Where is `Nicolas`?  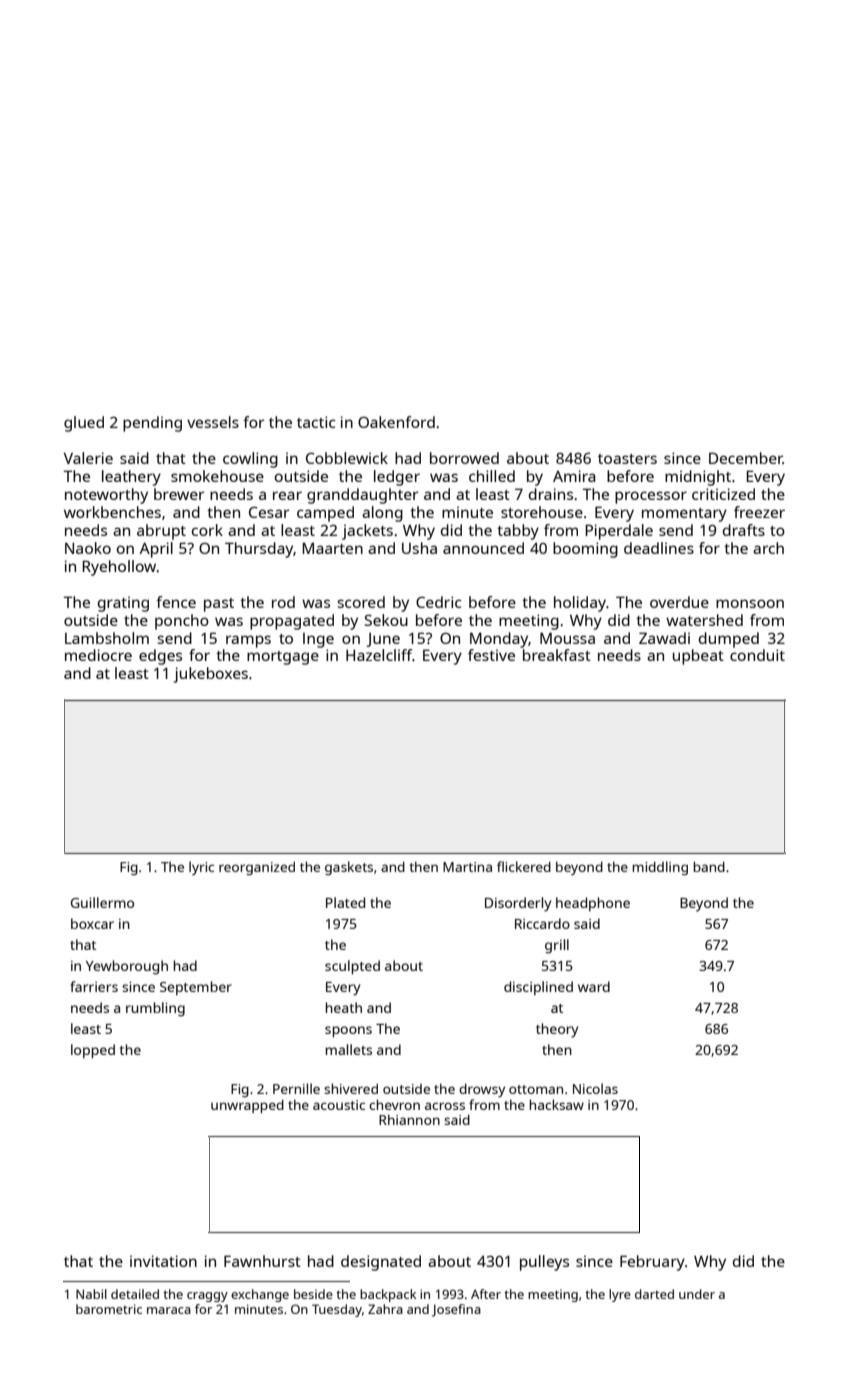
Nicolas is located at coordinates (595, 1088).
